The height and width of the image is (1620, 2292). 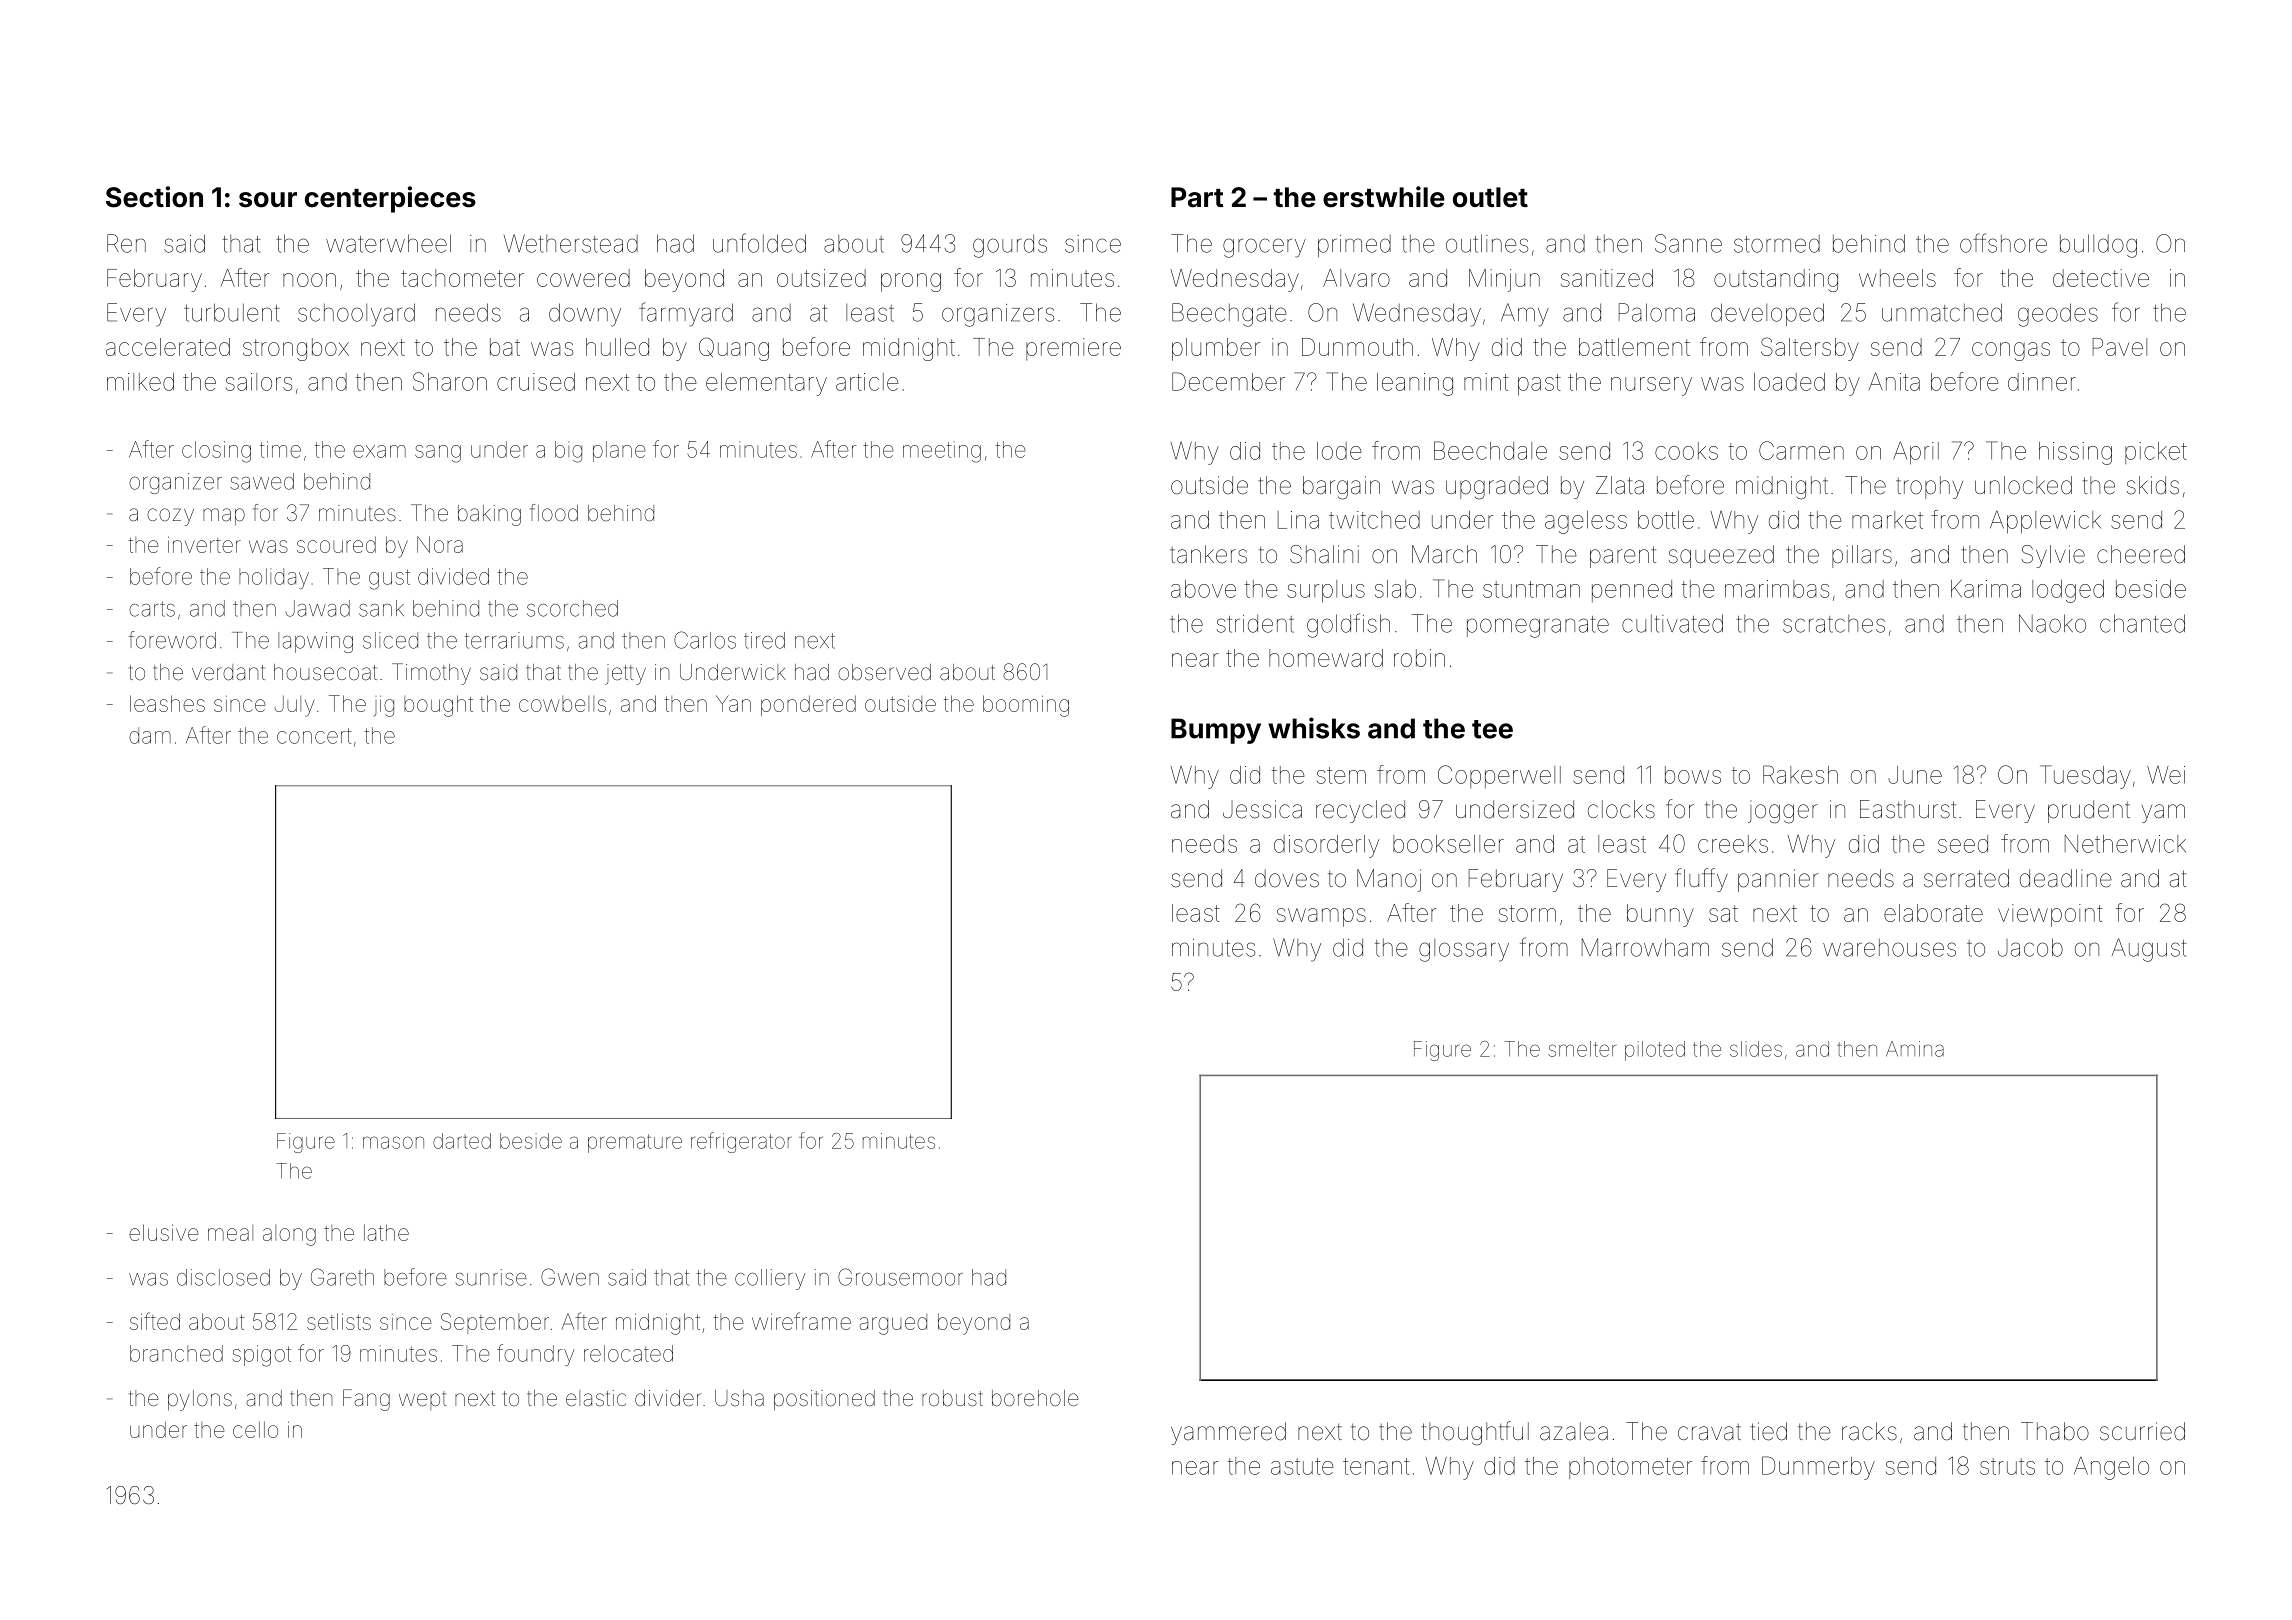 I want to click on viewpoint, so click(x=2050, y=915).
